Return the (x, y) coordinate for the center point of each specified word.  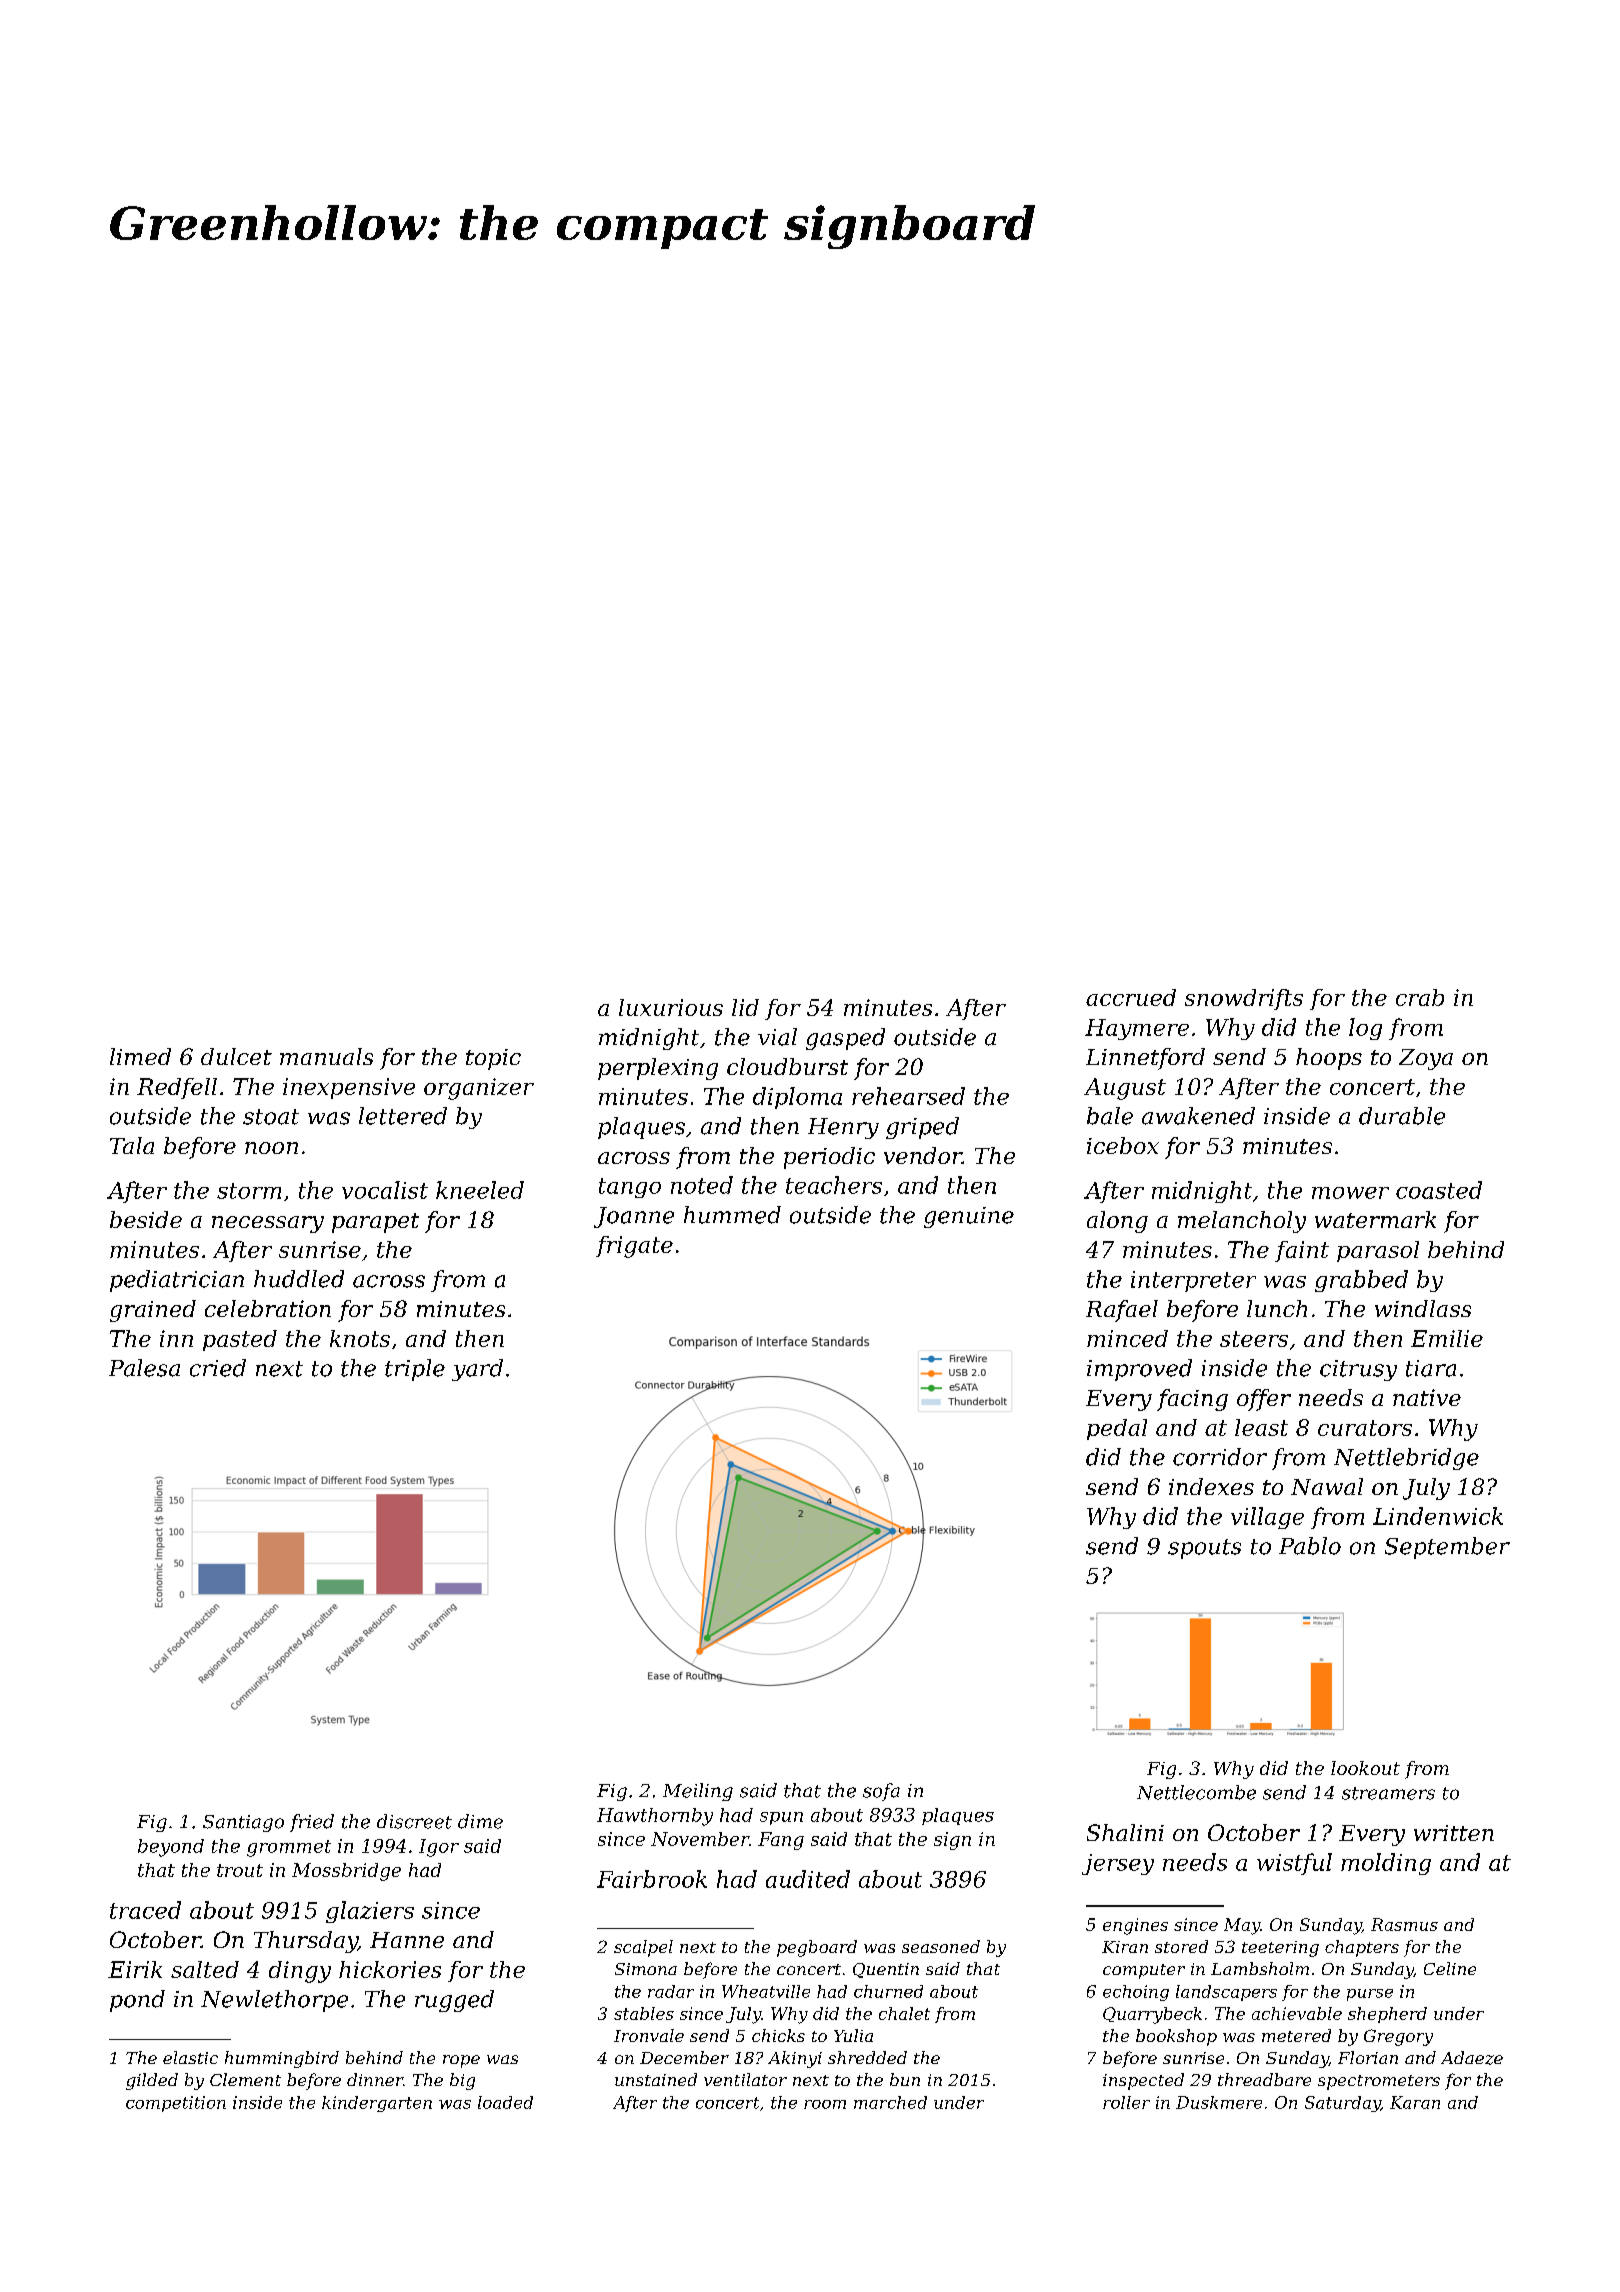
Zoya (1426, 1059)
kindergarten (377, 2104)
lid (745, 1007)
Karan (1415, 2102)
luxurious (671, 1007)
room (825, 2104)
